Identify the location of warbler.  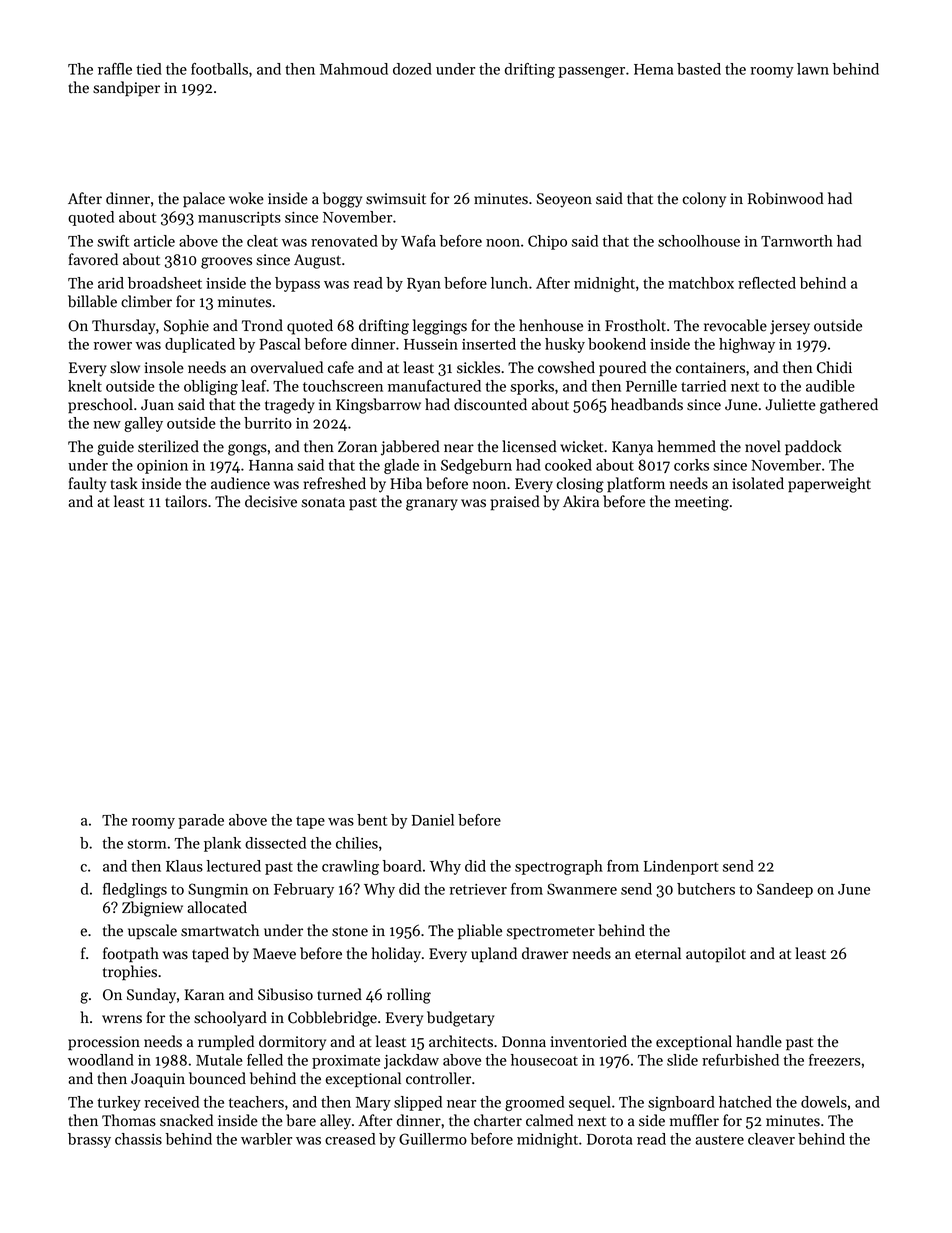
(266, 1139).
